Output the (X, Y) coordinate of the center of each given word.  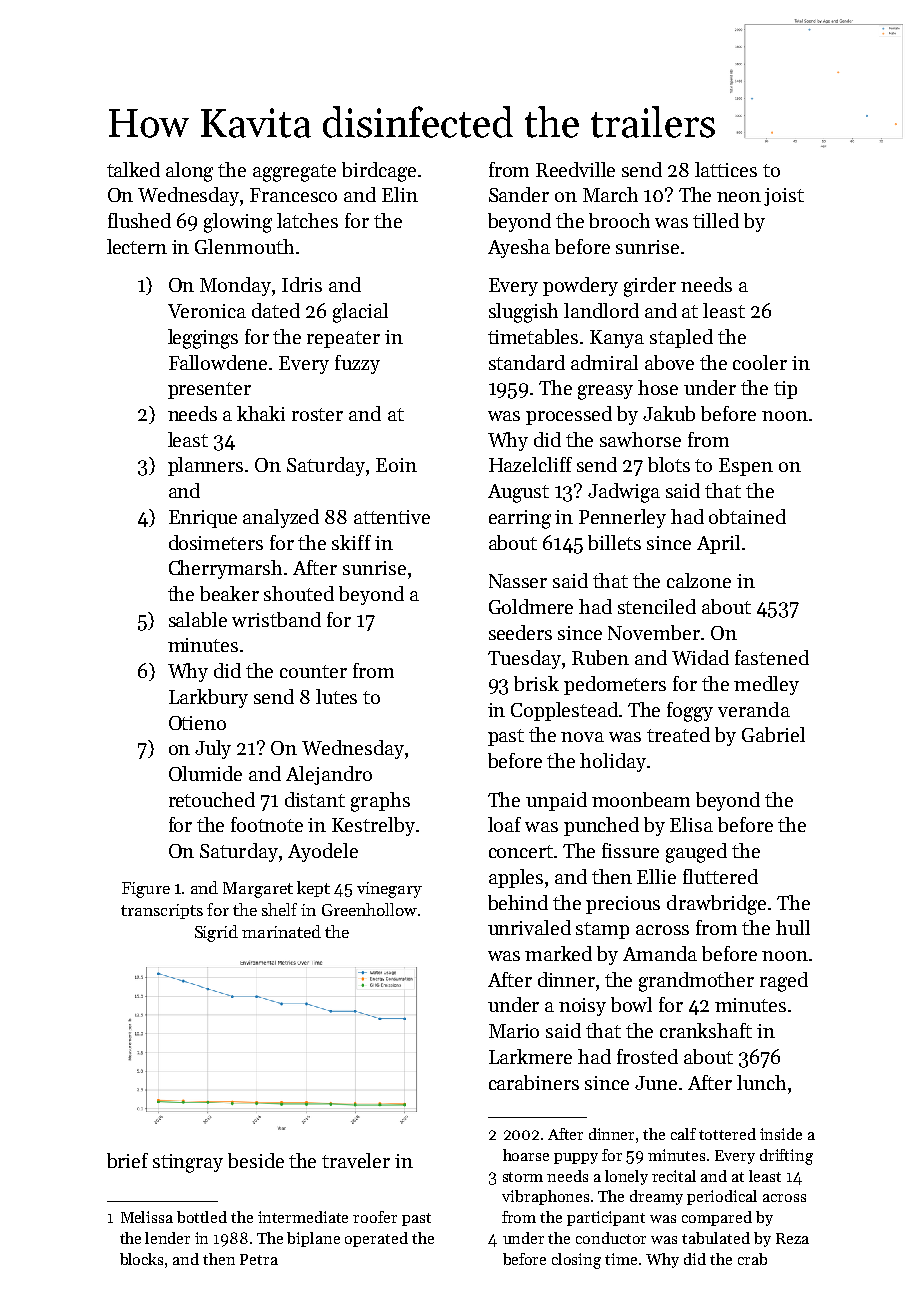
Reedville (575, 169)
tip (785, 390)
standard (527, 362)
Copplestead (564, 711)
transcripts (162, 911)
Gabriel (773, 734)
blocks (141, 1259)
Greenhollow (369, 909)
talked (133, 169)
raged (784, 982)
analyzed (281, 518)
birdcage (379, 172)
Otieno (197, 723)
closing (576, 1261)
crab (752, 1259)
